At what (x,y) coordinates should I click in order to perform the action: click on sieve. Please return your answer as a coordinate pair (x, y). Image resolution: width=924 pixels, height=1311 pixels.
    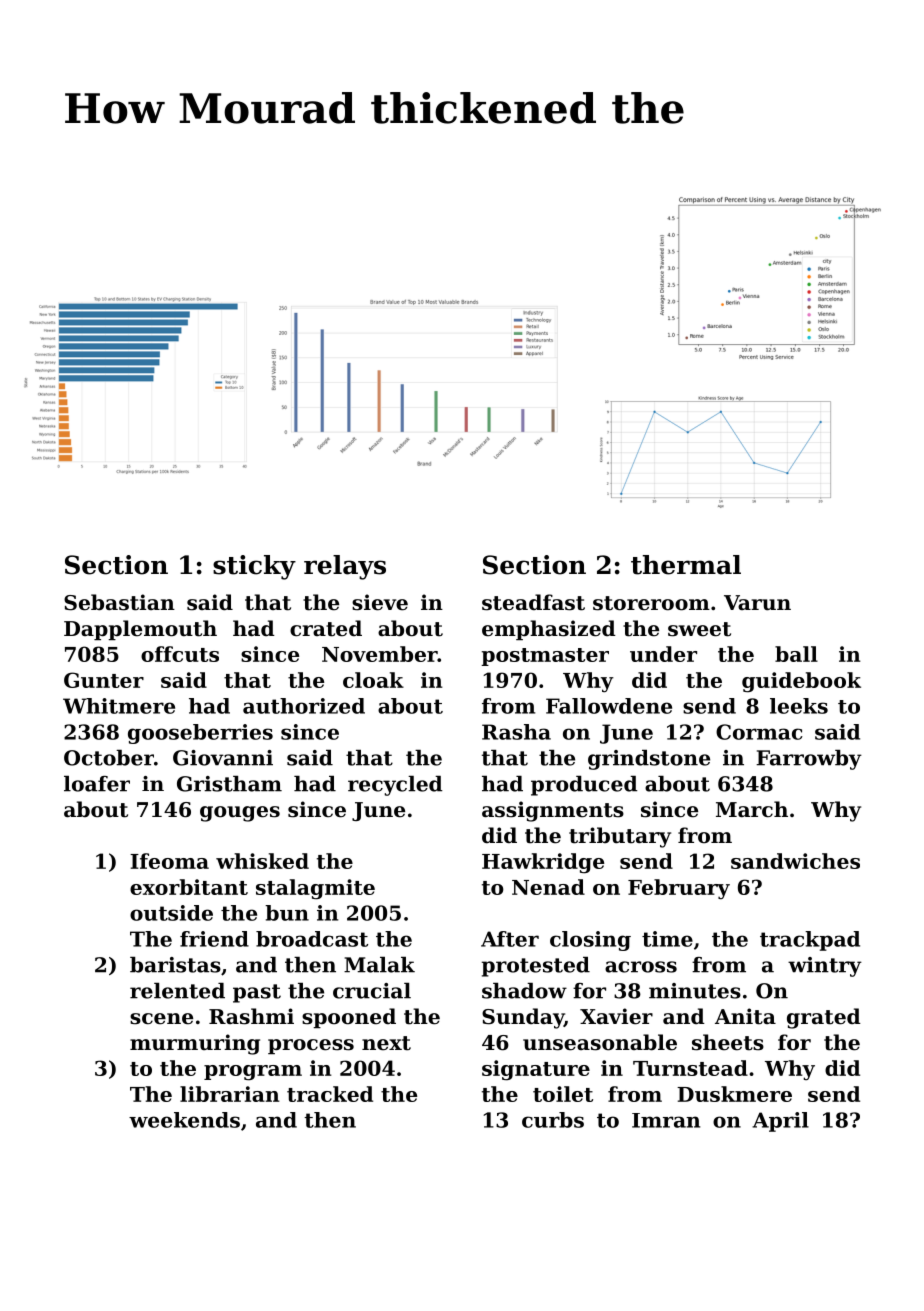
    Looking at the image, I should click on (380, 602).
